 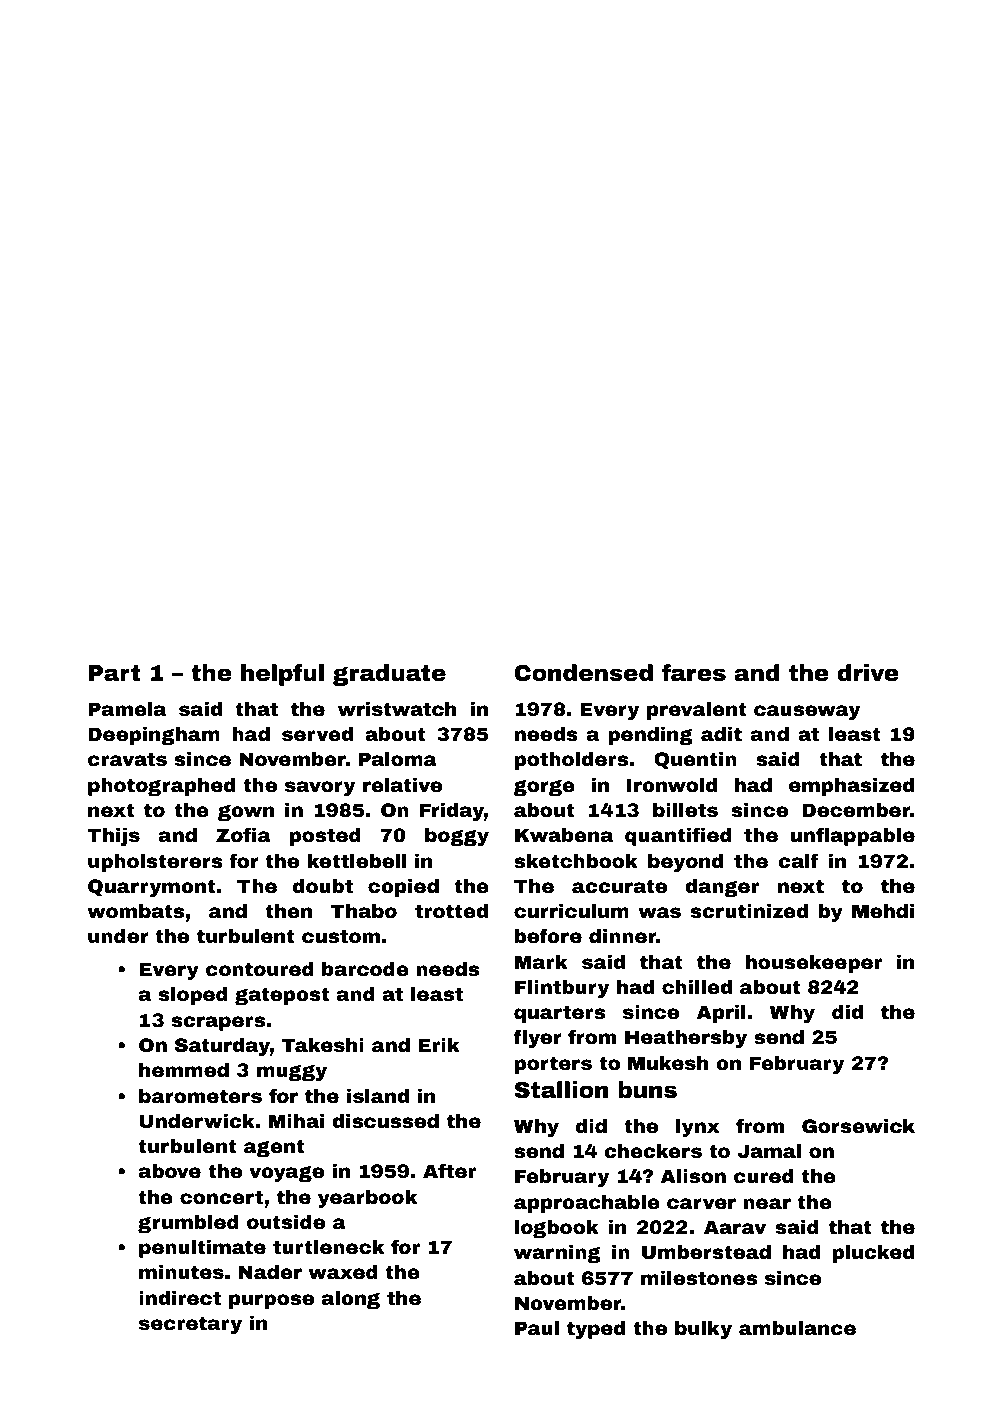 What do you see at coordinates (557, 1254) in the image?
I see `warning` at bounding box center [557, 1254].
